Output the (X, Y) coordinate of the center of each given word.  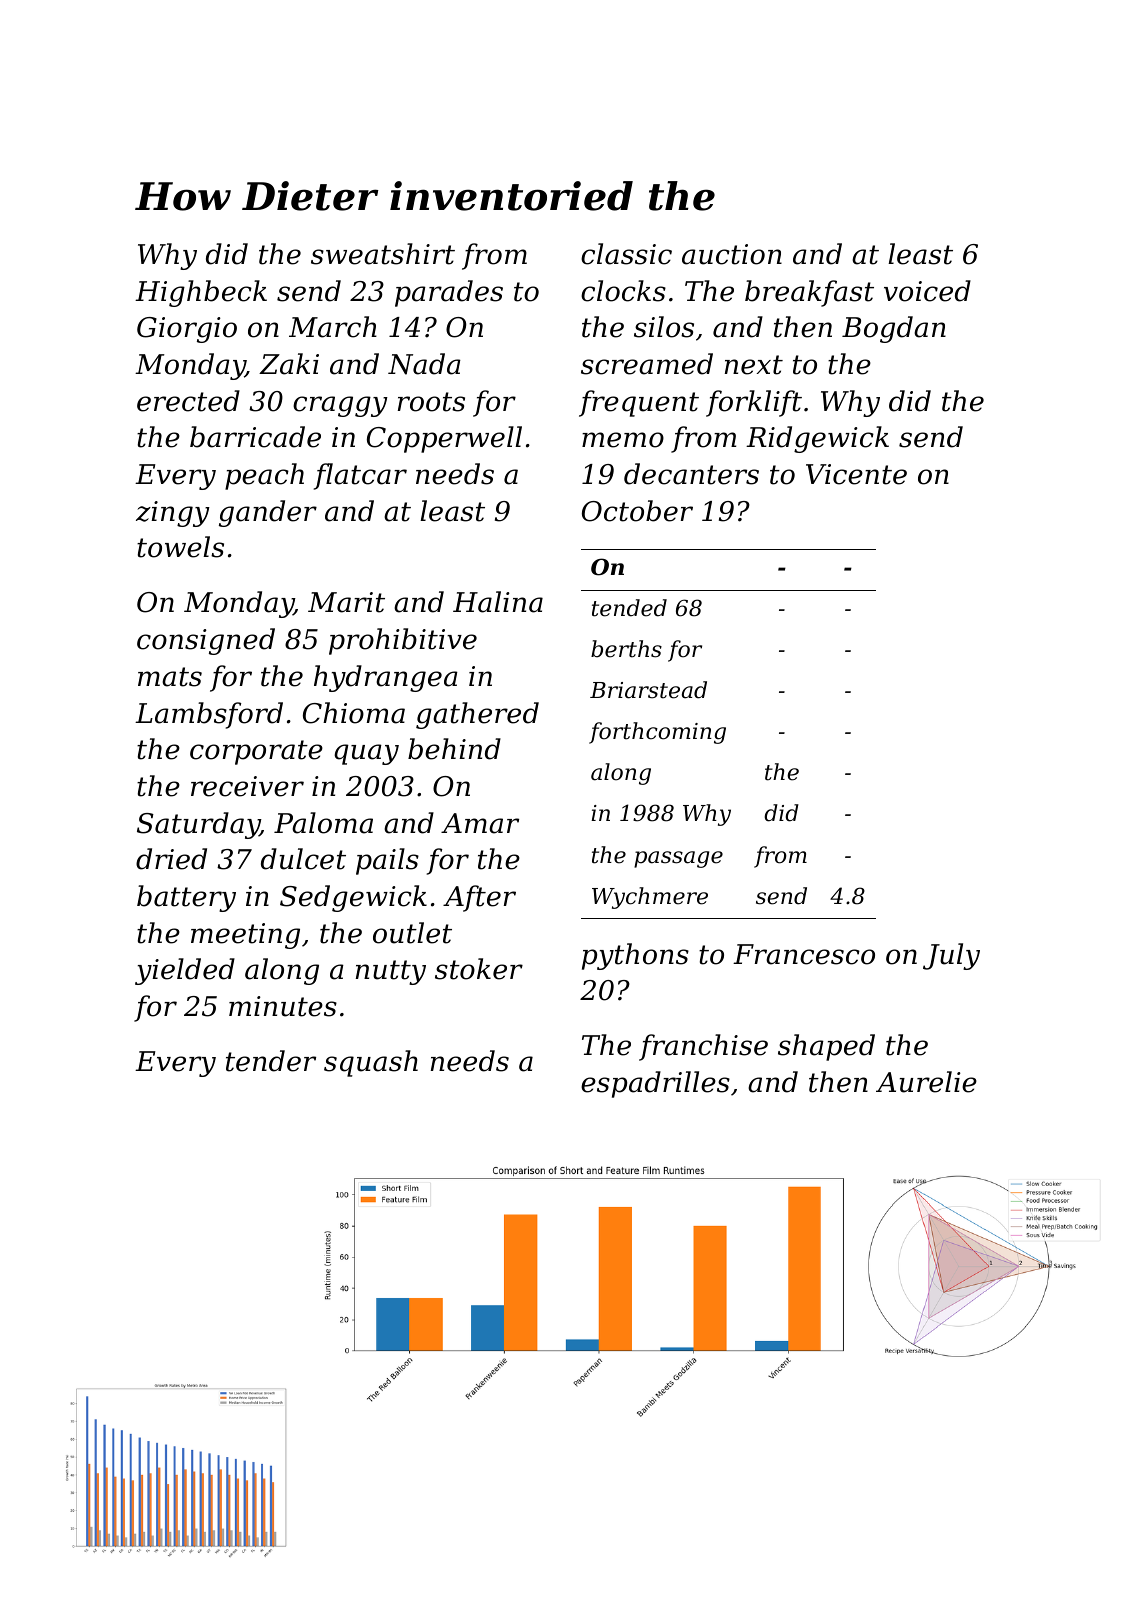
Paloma (323, 823)
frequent (639, 403)
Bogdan (894, 329)
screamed (647, 364)
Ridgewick (817, 439)
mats (170, 677)
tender (271, 1061)
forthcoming (657, 733)
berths (626, 649)
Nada (424, 364)
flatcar (360, 476)
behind (454, 749)
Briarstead (648, 690)
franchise (703, 1047)
